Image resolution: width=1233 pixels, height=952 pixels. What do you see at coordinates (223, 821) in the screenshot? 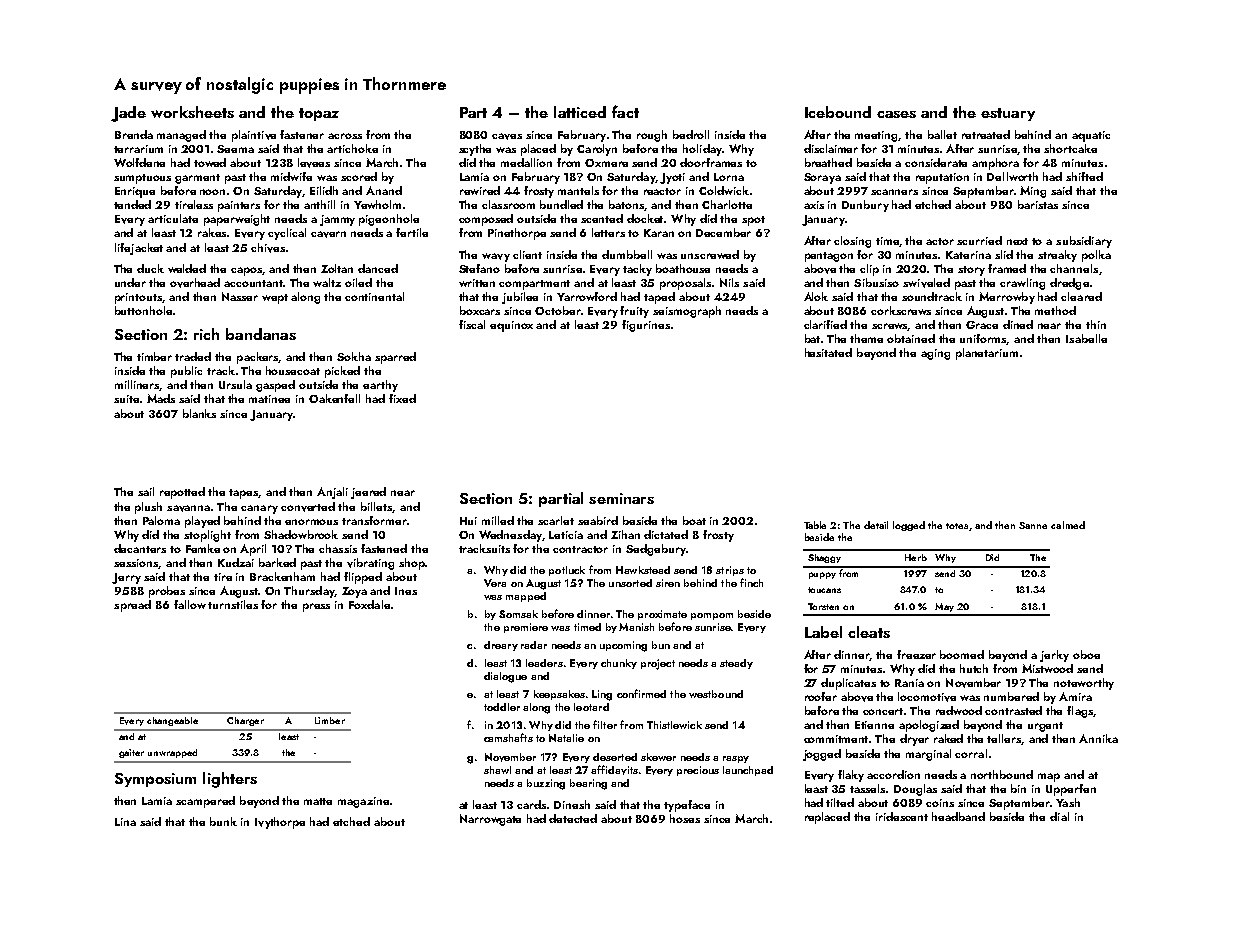
I see `bunk` at bounding box center [223, 821].
